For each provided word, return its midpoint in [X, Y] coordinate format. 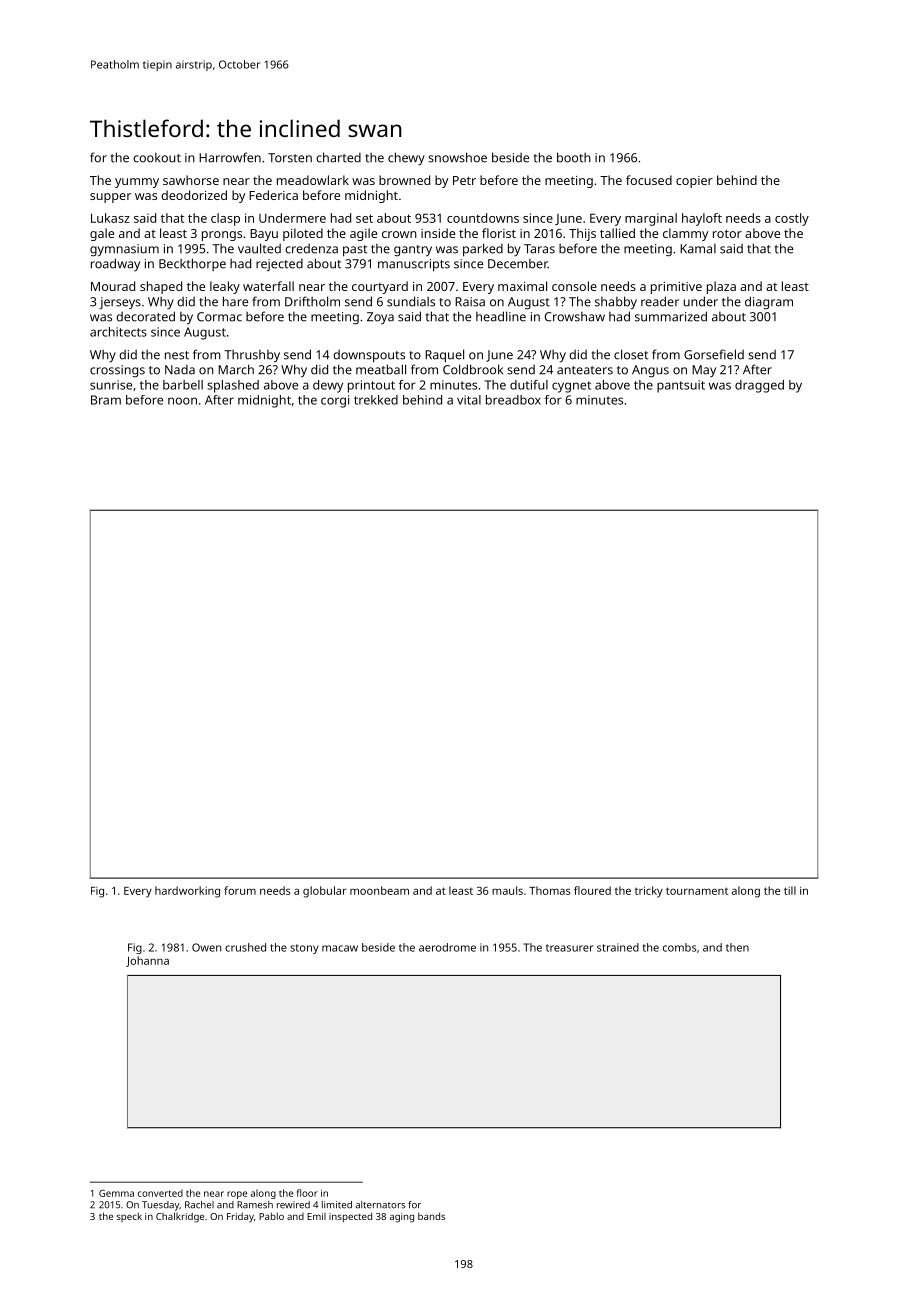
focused [649, 180]
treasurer [569, 948]
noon [182, 401]
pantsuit [681, 386]
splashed [233, 386]
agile [363, 234]
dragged [759, 386]
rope [237, 1195]
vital [469, 400]
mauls [507, 890]
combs [679, 947]
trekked [376, 400]
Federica [273, 195]
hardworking [187, 892]
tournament [697, 891]
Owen [206, 947]
